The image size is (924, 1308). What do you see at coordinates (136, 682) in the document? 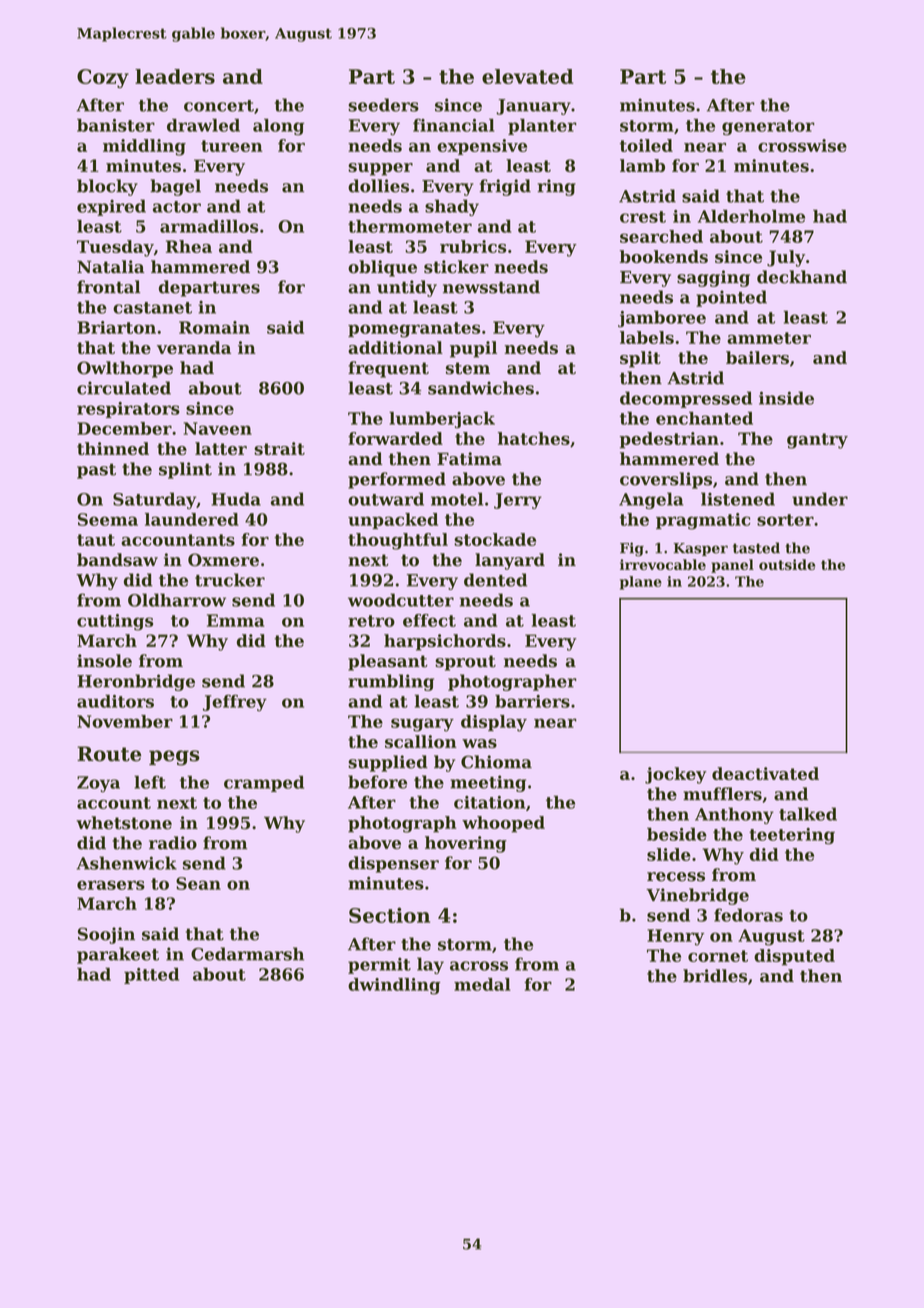
I see `Heronbridge` at bounding box center [136, 682].
